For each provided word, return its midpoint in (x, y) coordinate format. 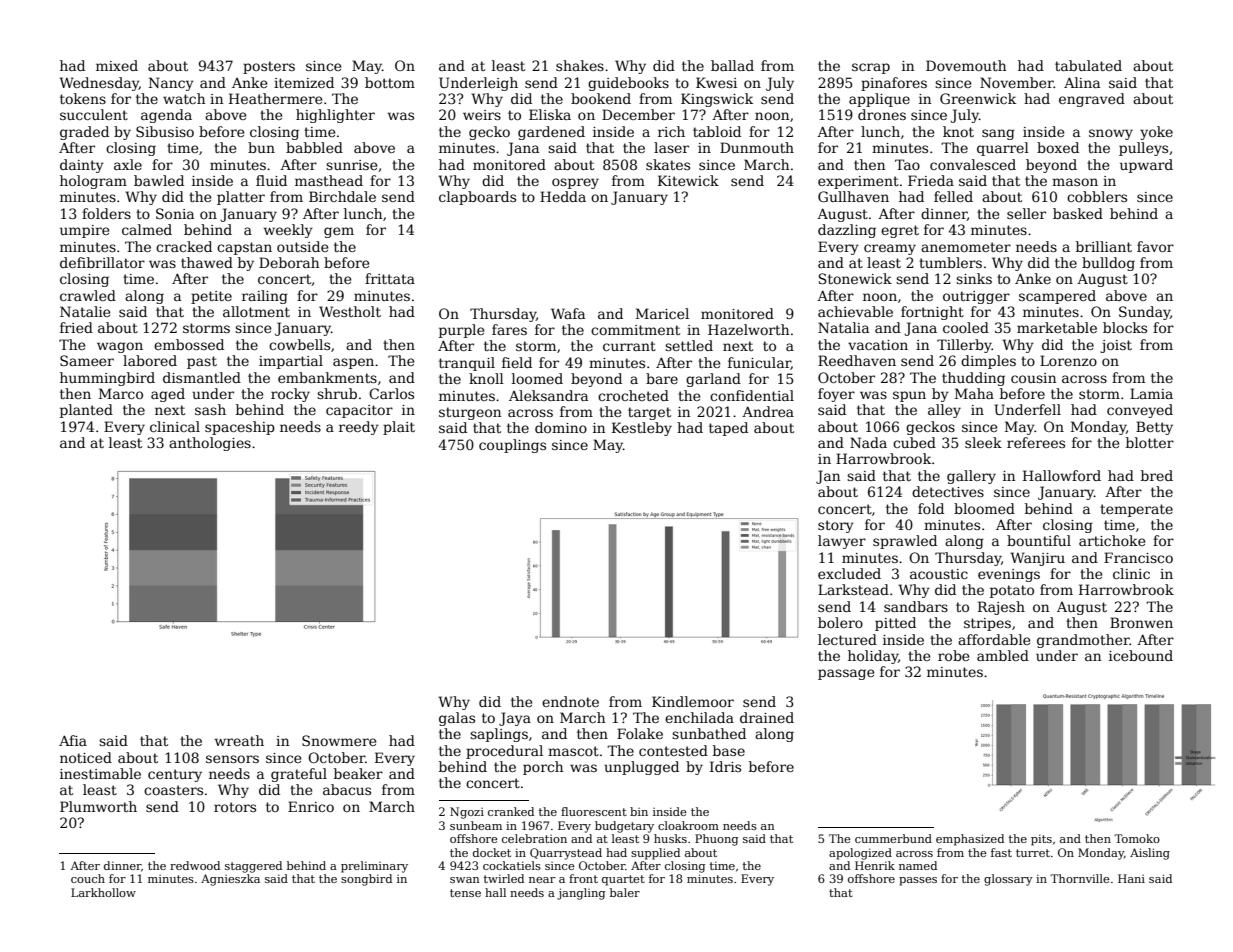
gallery (971, 477)
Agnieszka (230, 880)
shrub (337, 393)
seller (1026, 213)
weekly (288, 231)
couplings (512, 446)
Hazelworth (748, 329)
